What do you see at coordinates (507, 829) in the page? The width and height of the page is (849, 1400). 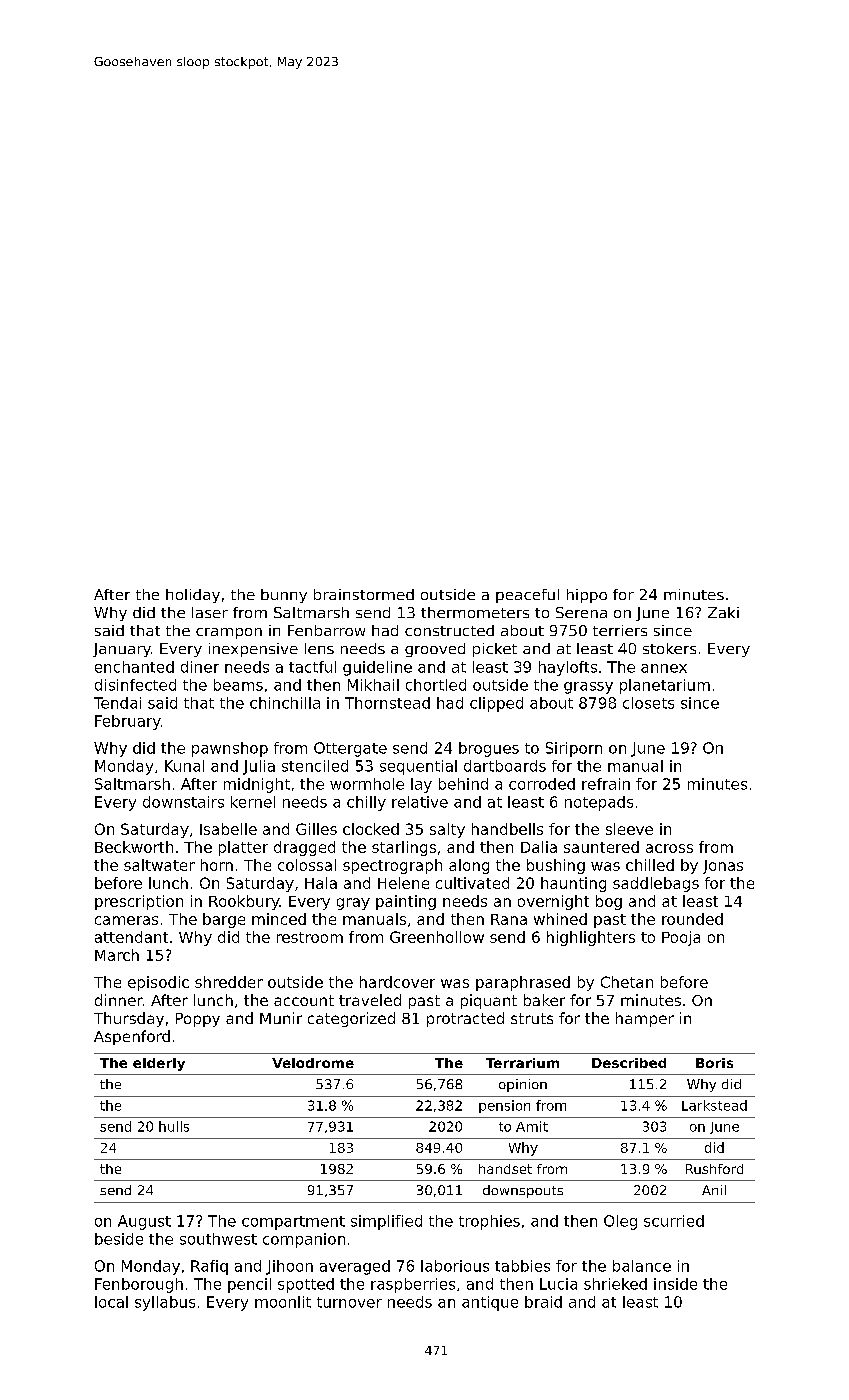 I see `handbells` at bounding box center [507, 829].
